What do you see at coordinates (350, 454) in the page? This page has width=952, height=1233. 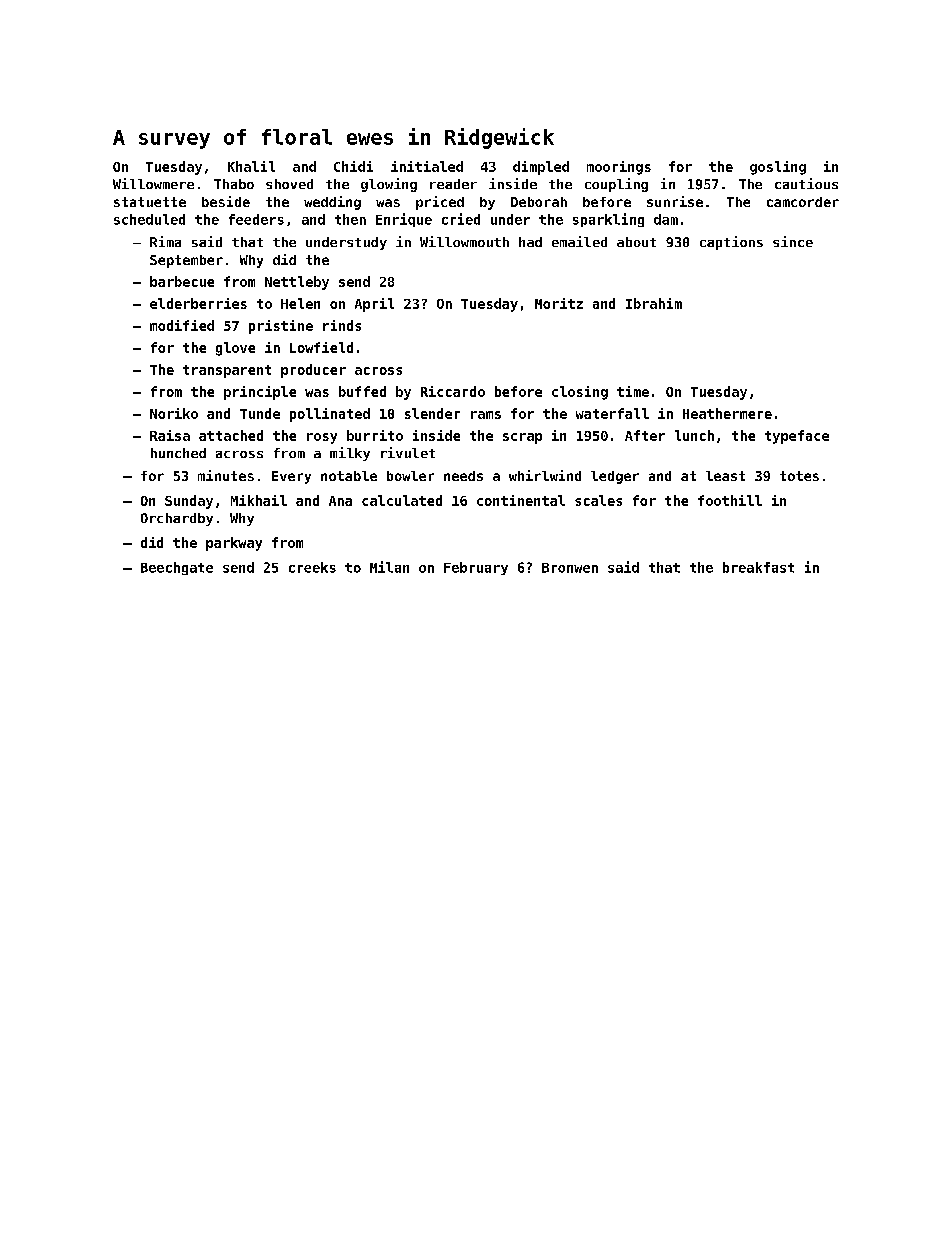 I see `milky` at bounding box center [350, 454].
